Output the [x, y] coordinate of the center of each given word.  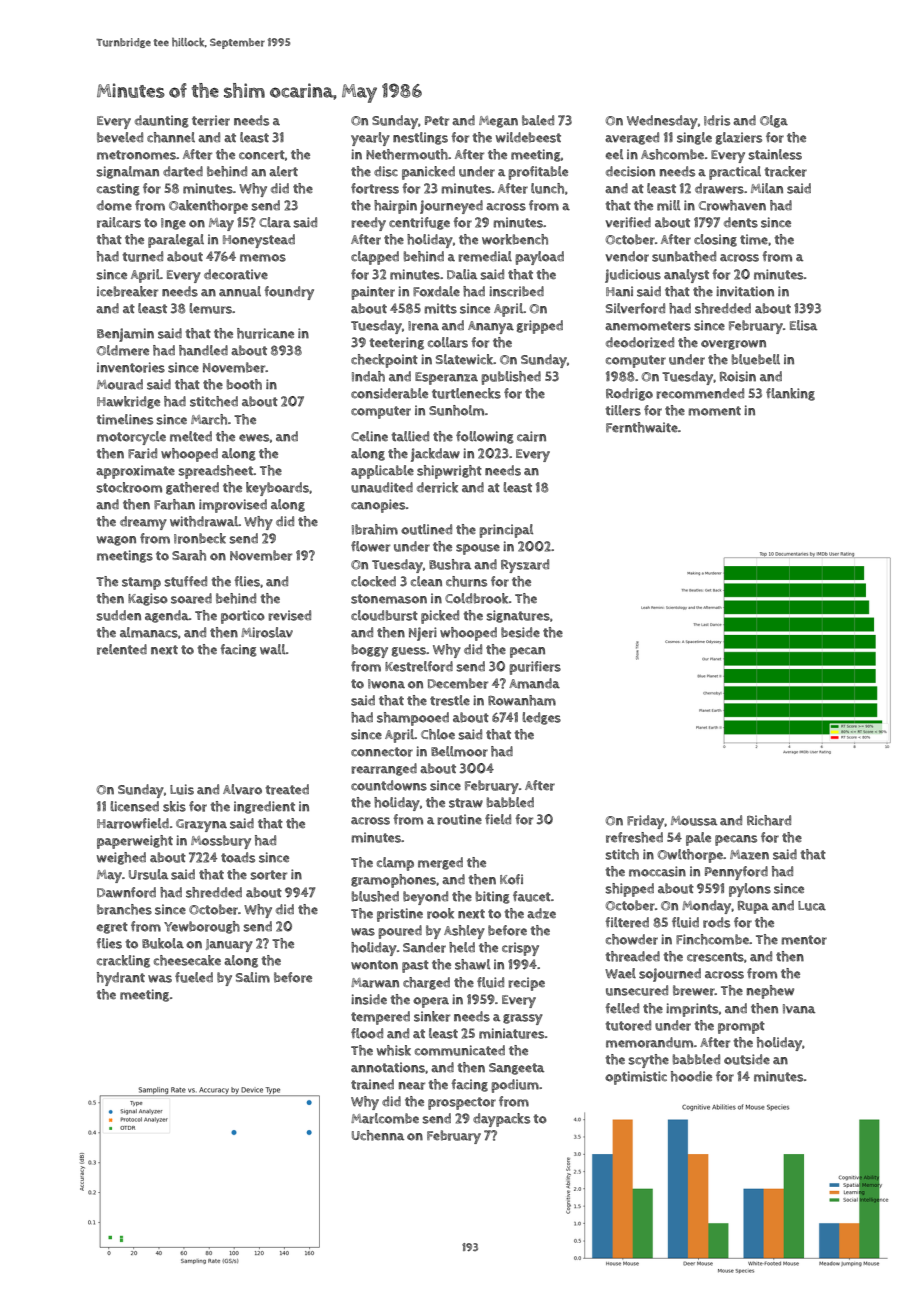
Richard [769, 820]
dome [114, 205]
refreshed [634, 837]
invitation [745, 291]
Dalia [462, 274]
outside [747, 1059]
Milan [767, 188]
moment [715, 411]
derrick [437, 487]
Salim [253, 977]
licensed [134, 806]
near [412, 1086]
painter [373, 293]
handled [203, 350]
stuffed [185, 581]
